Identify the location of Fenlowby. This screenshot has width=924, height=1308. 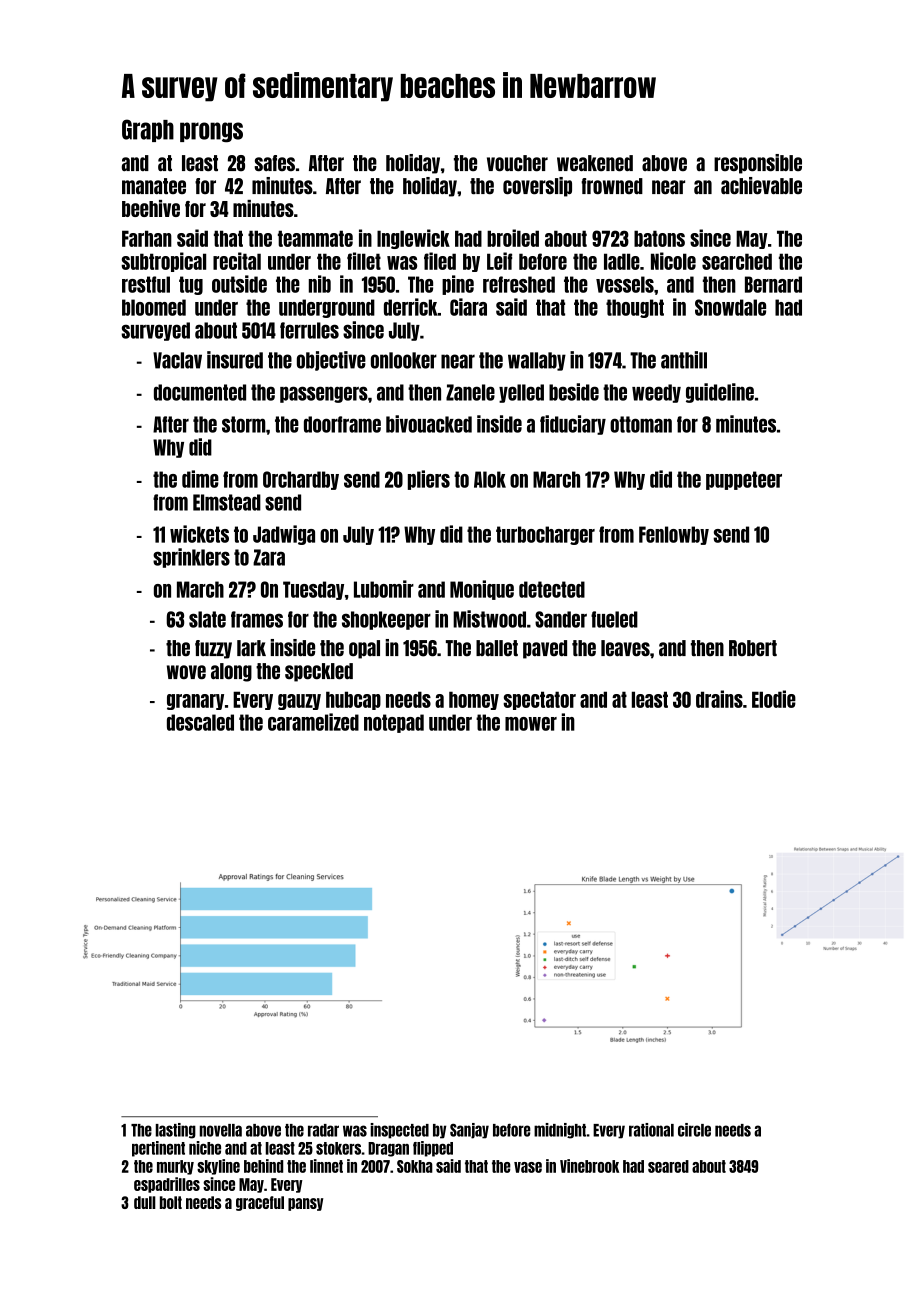
(674, 535).
